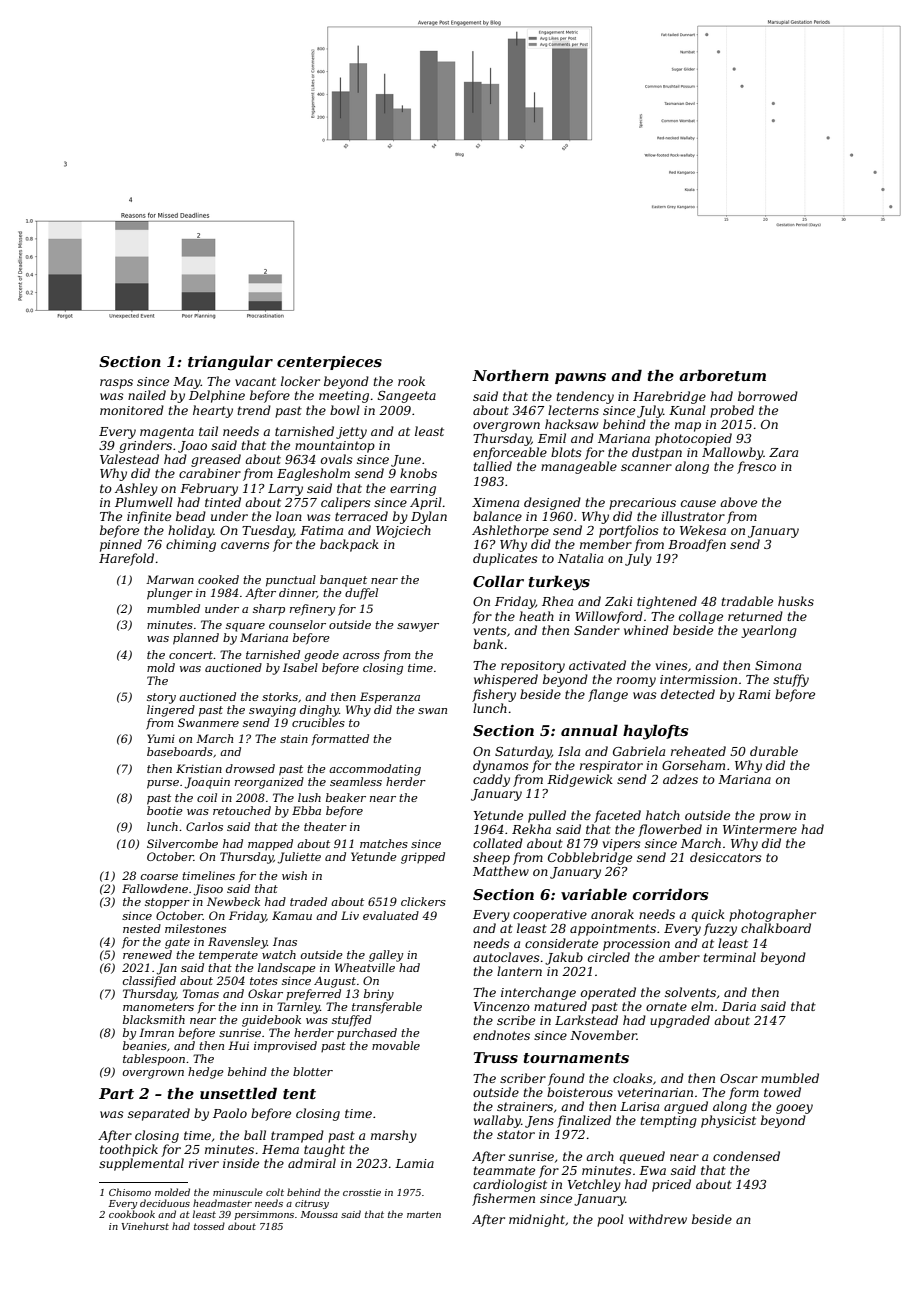 The height and width of the screenshot is (1308, 924). I want to click on collated, so click(498, 843).
